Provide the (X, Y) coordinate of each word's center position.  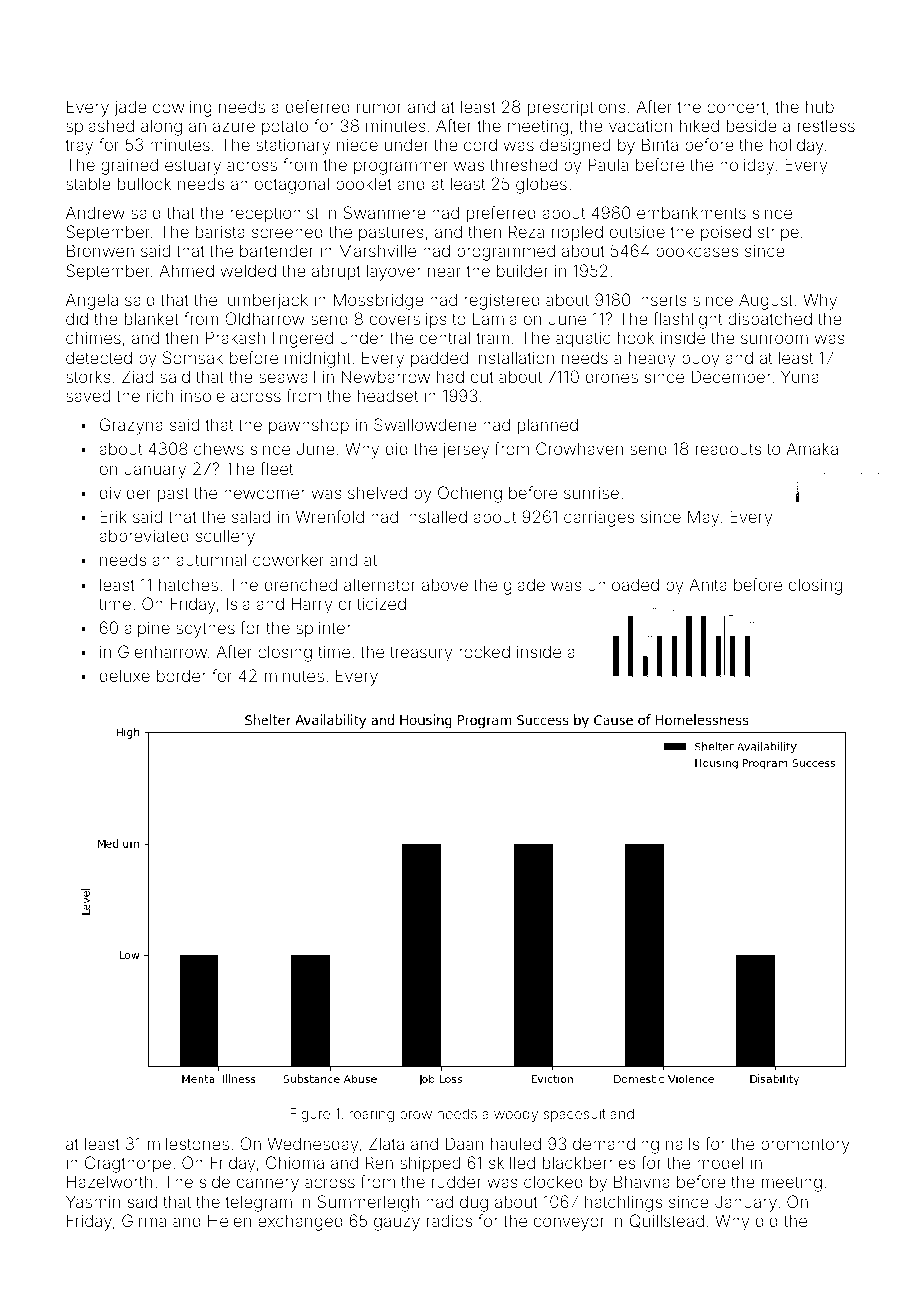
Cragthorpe (128, 1164)
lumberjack (266, 301)
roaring (372, 1115)
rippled (577, 233)
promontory (805, 1146)
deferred (318, 106)
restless (826, 125)
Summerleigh (368, 1203)
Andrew (95, 212)
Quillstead (667, 1221)
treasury (421, 654)
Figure (310, 1115)
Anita (708, 584)
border (181, 675)
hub (820, 106)
